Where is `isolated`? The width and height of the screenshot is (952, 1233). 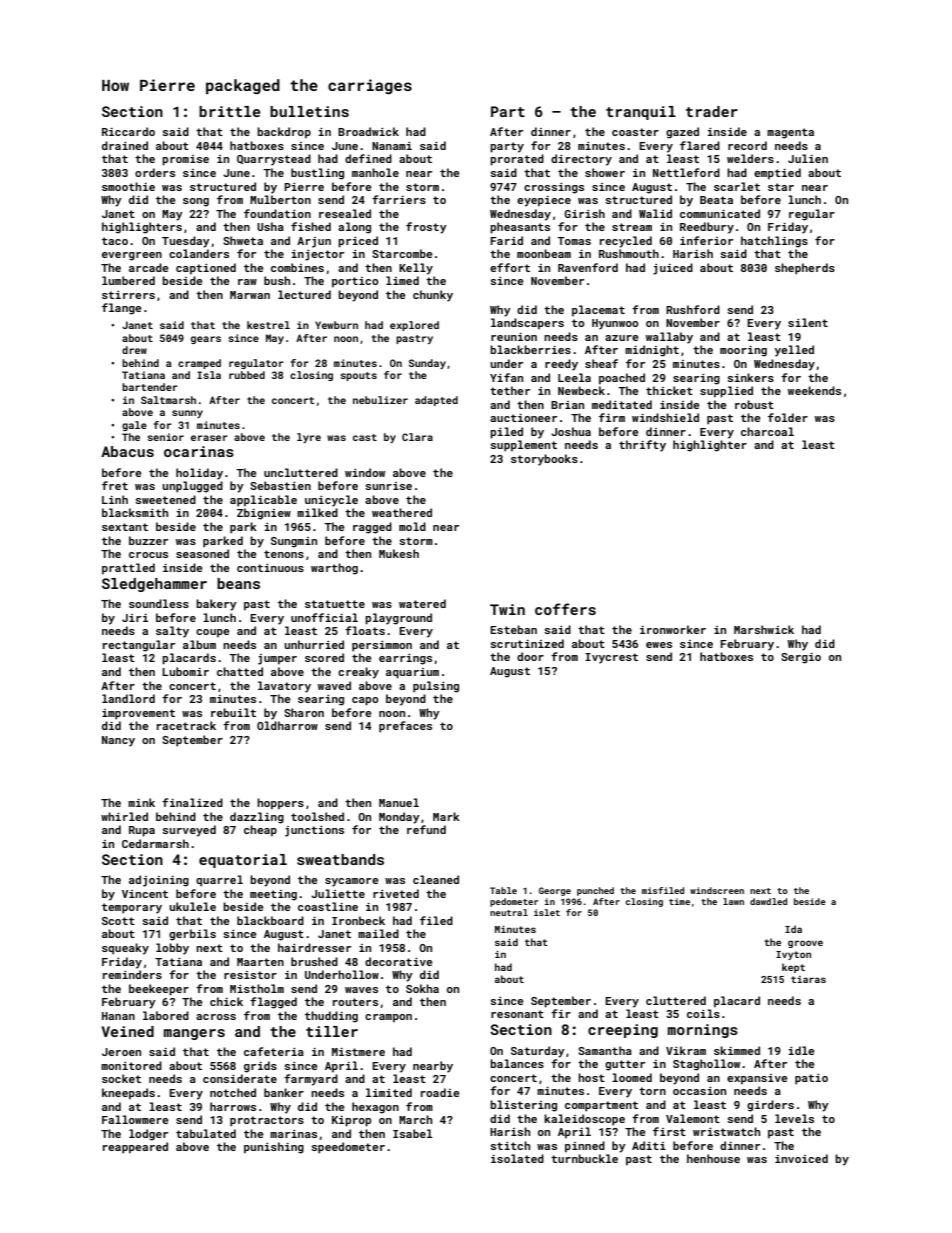
isolated is located at coordinates (517, 1158).
